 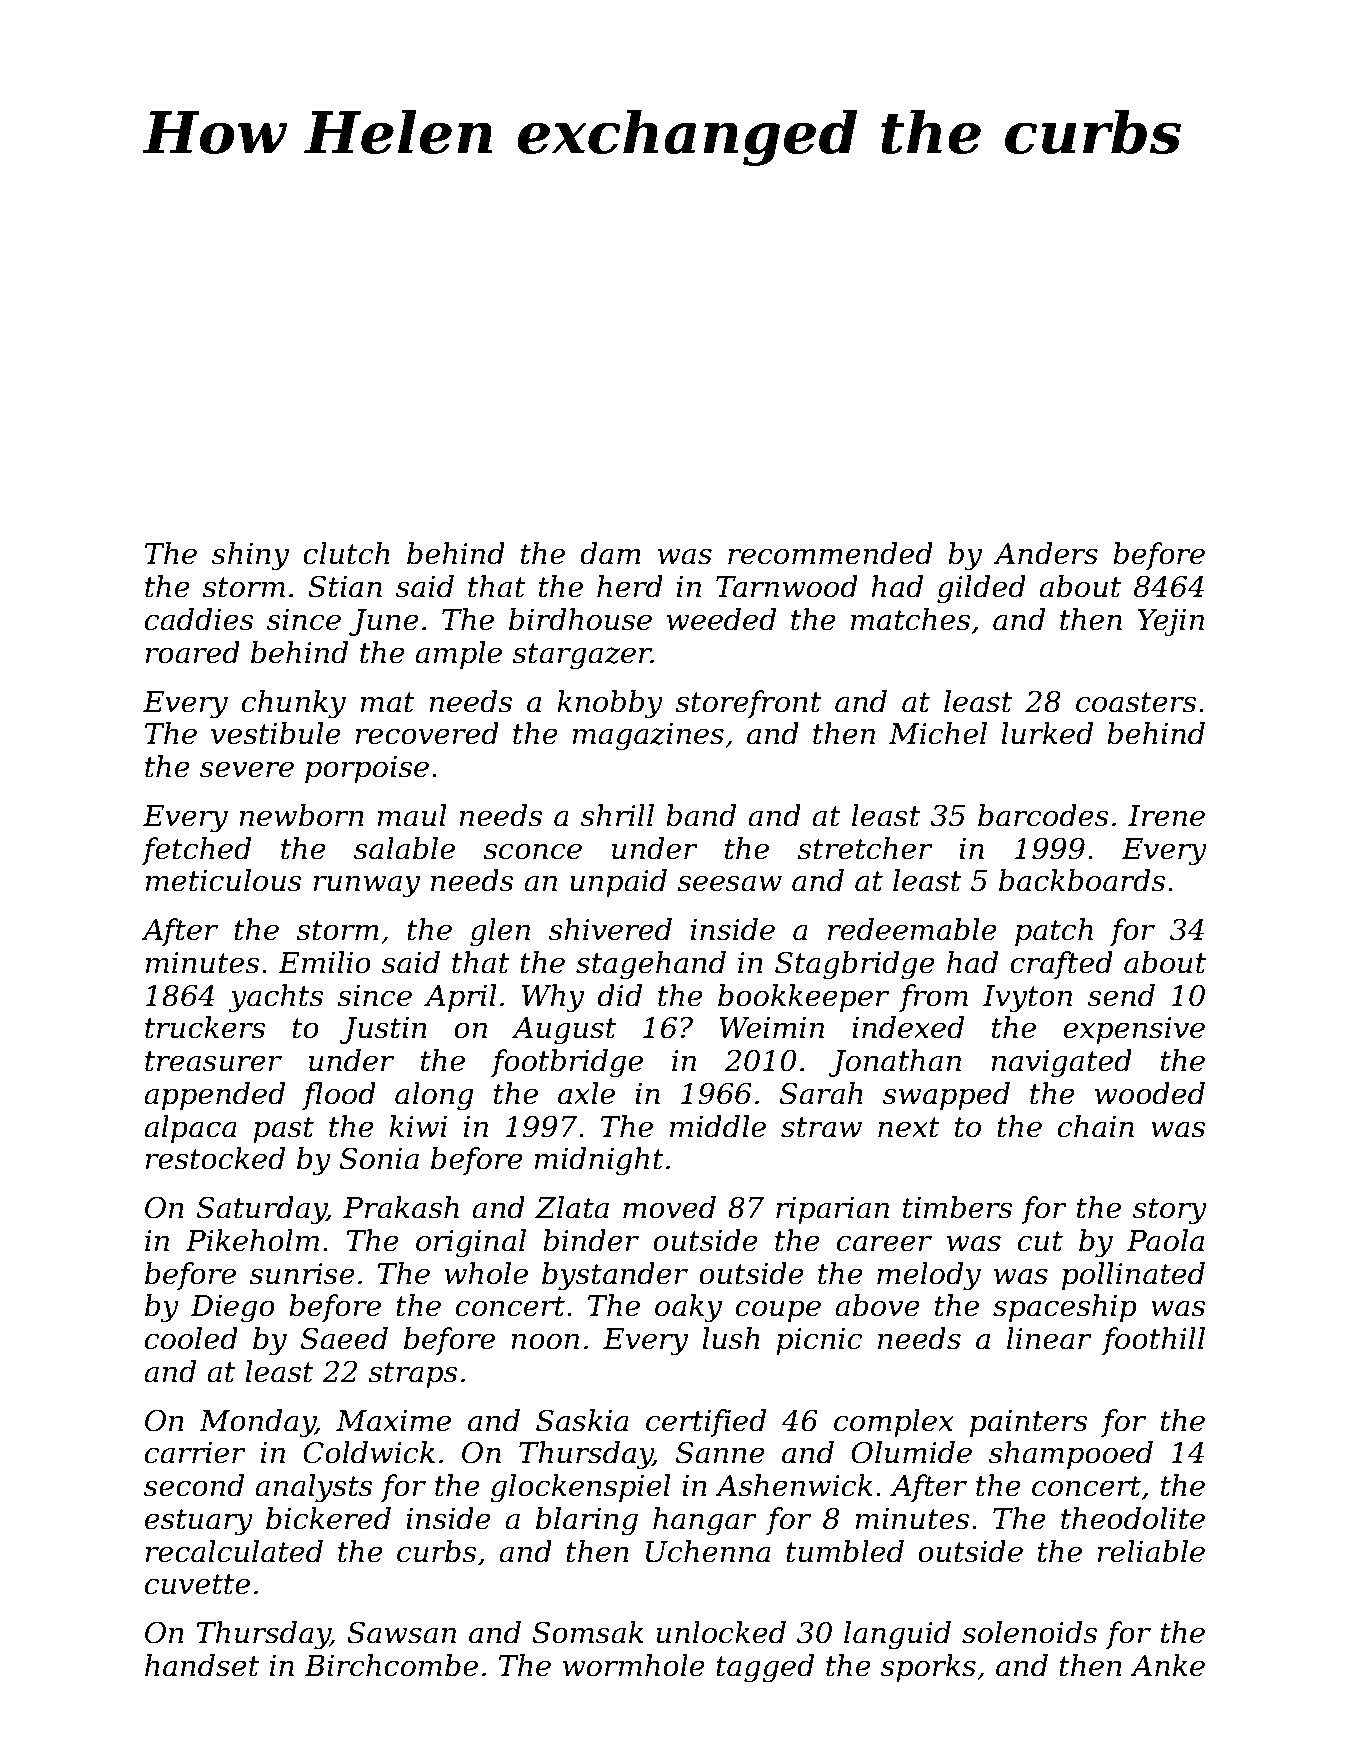 I want to click on recalculated, so click(x=234, y=1551).
